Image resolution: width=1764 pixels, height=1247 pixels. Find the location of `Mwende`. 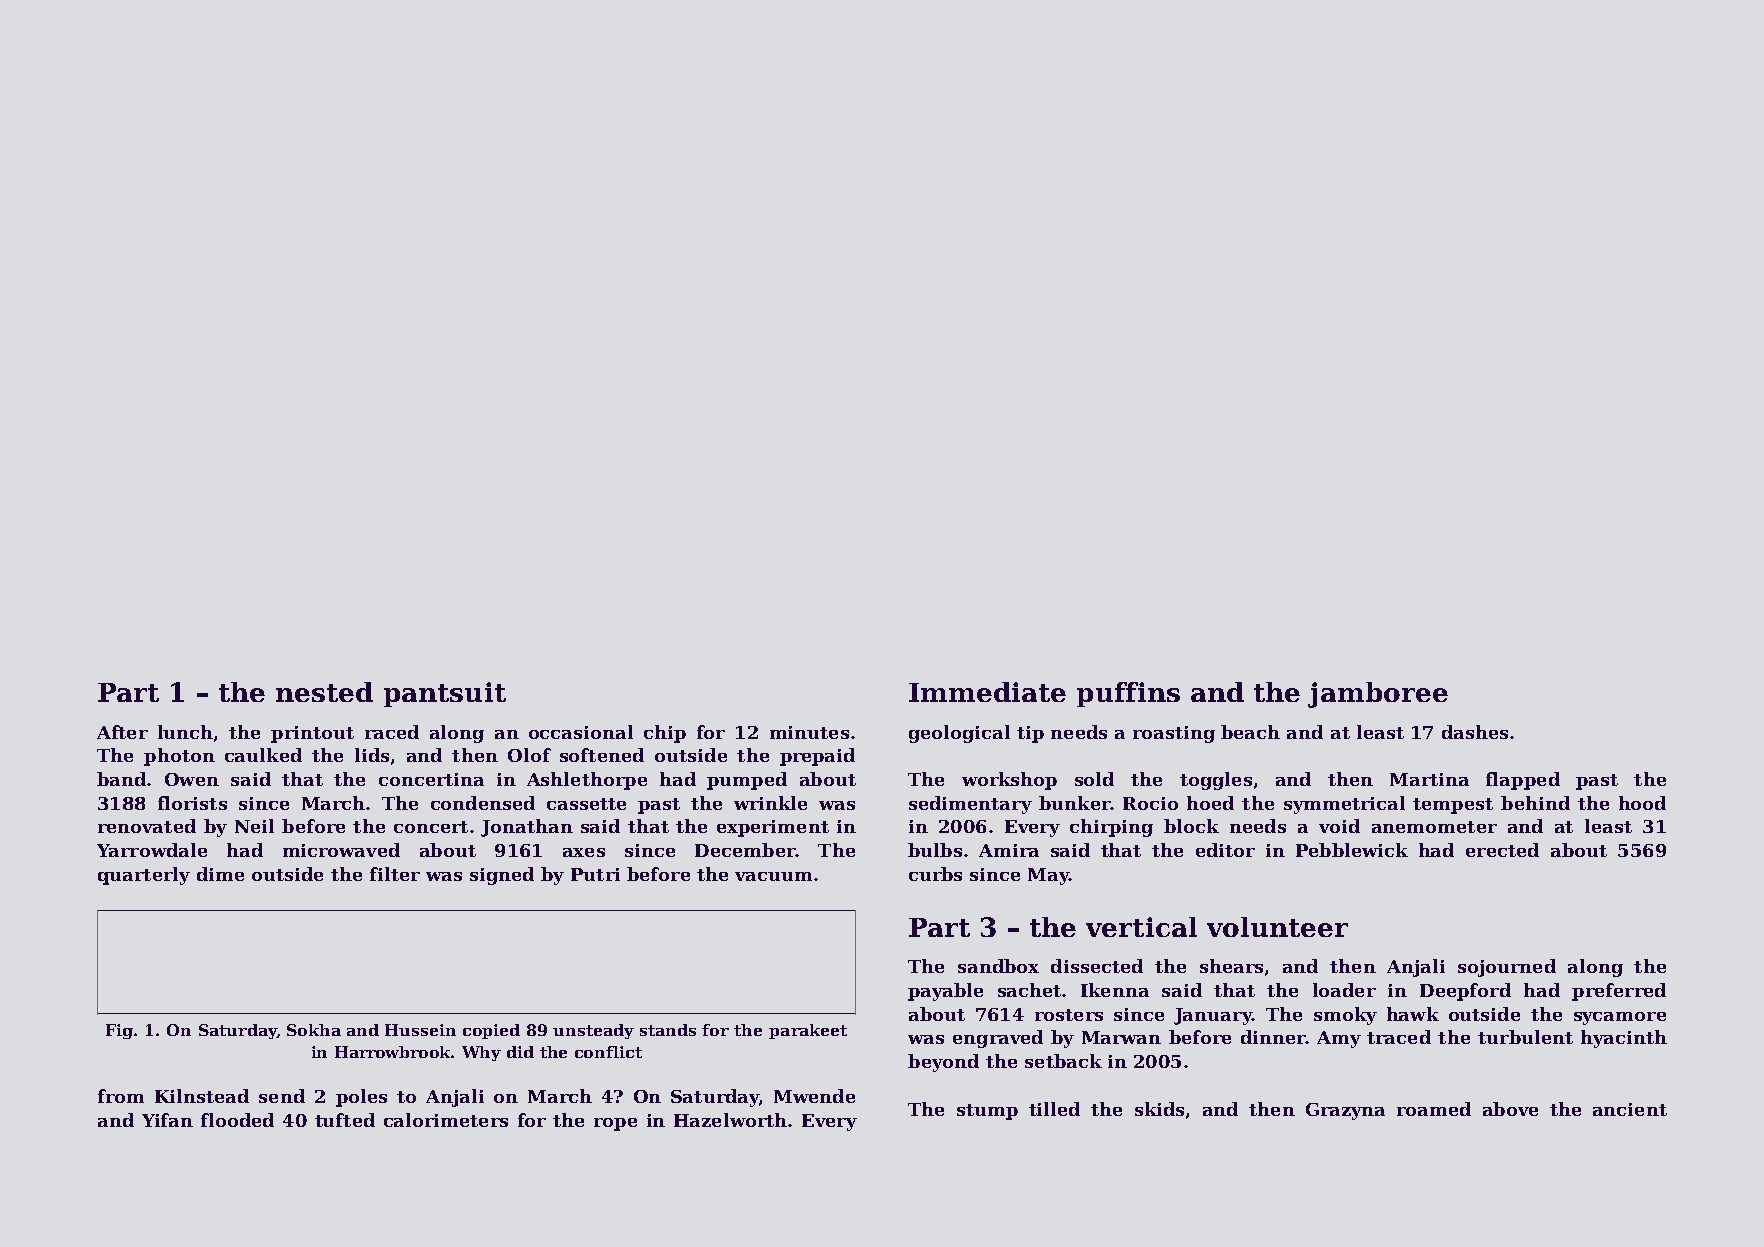

Mwende is located at coordinates (814, 1096).
